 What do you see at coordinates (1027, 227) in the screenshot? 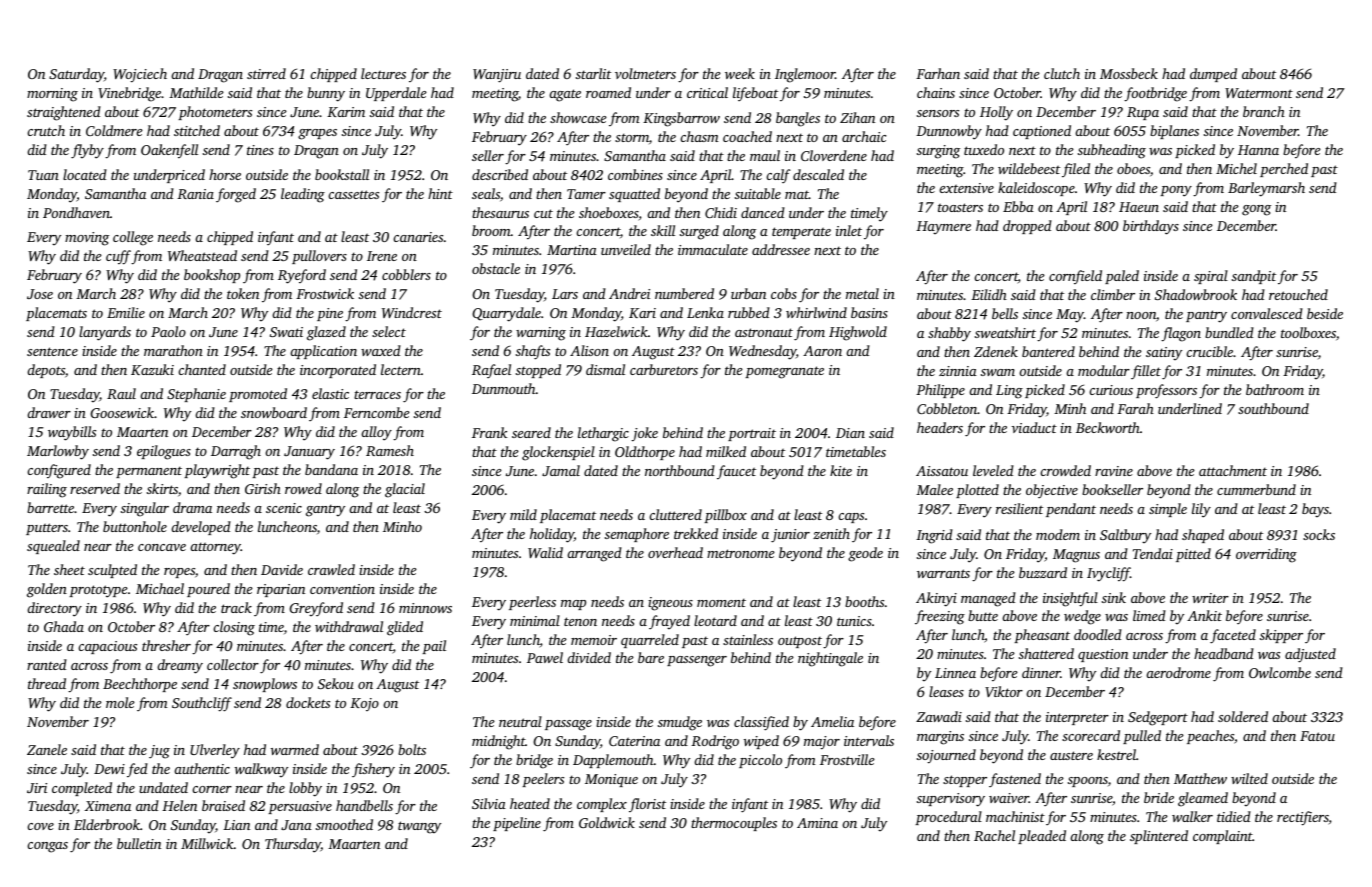
I see `dropped` at bounding box center [1027, 227].
